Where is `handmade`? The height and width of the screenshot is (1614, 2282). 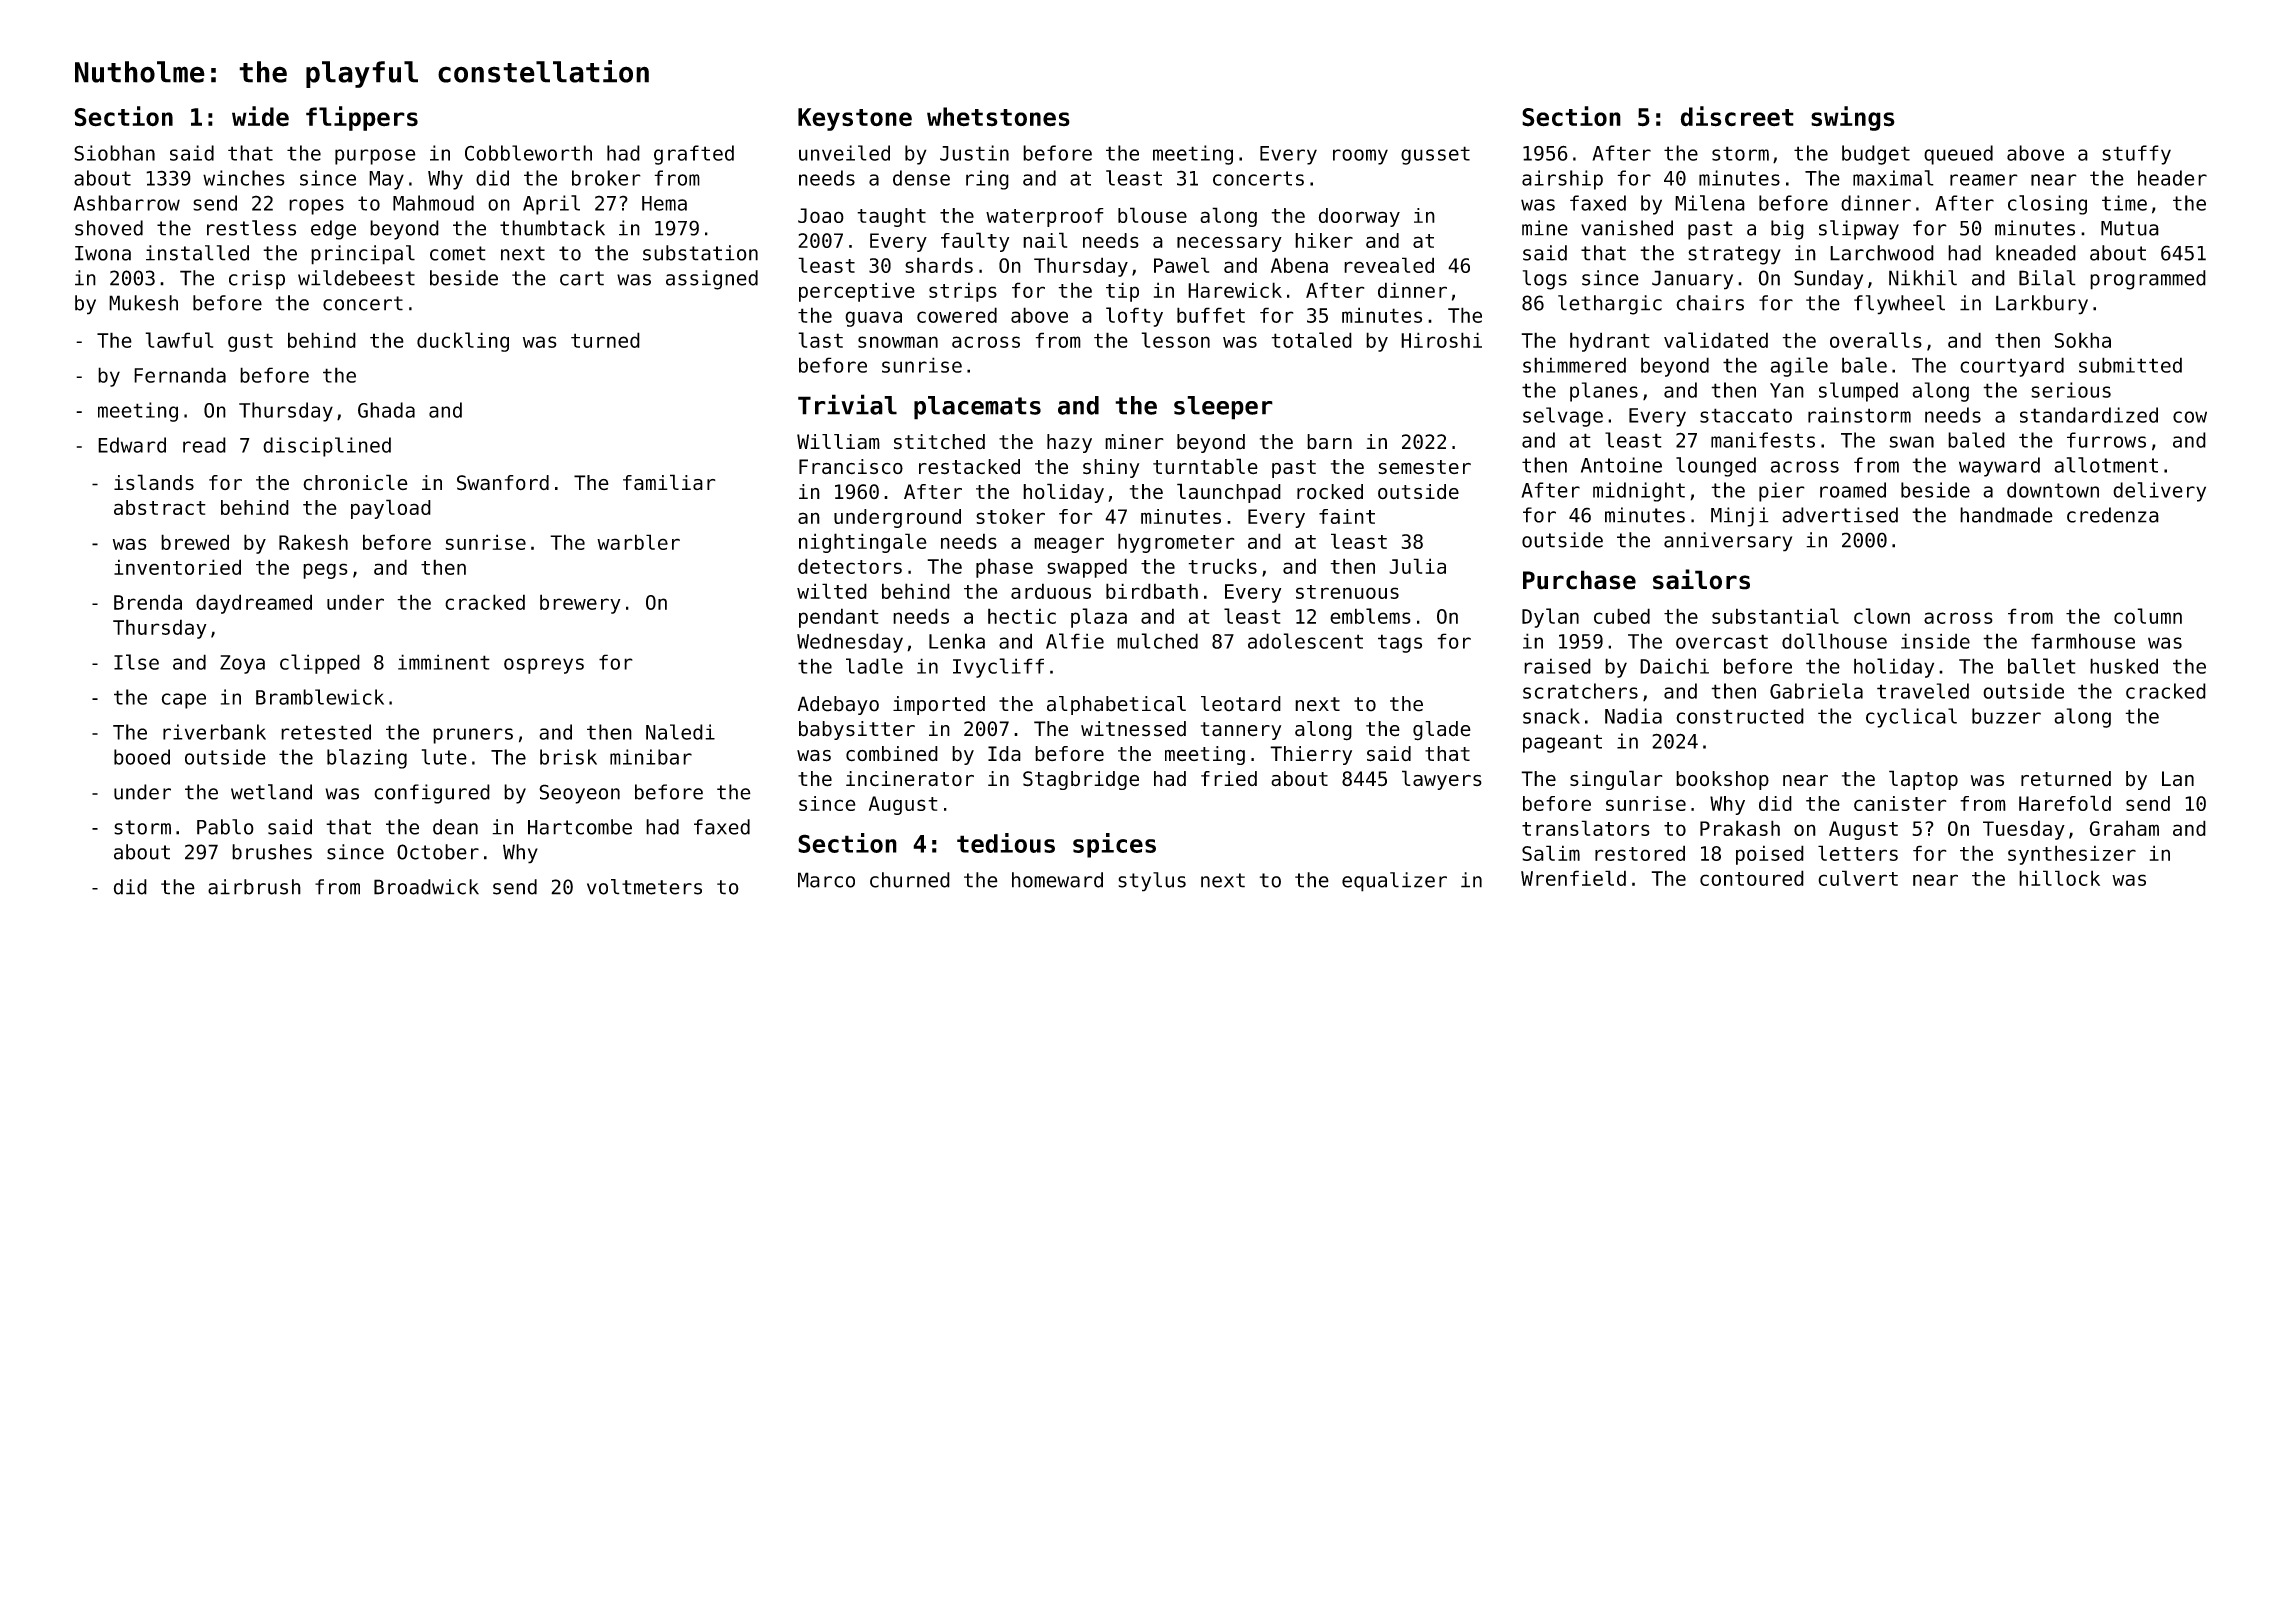 handmade is located at coordinates (2006, 515).
